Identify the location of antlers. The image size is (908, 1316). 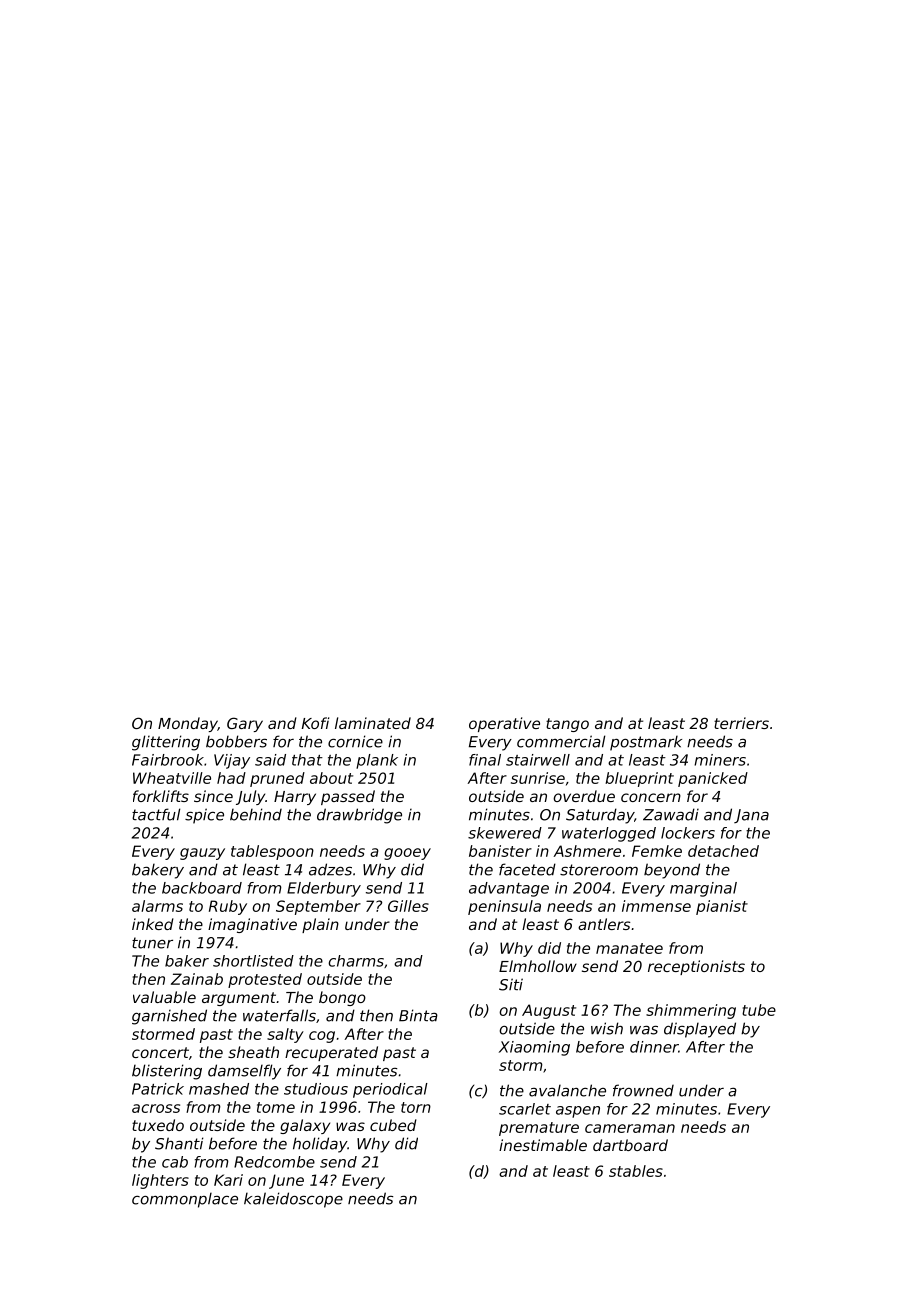
(604, 924).
